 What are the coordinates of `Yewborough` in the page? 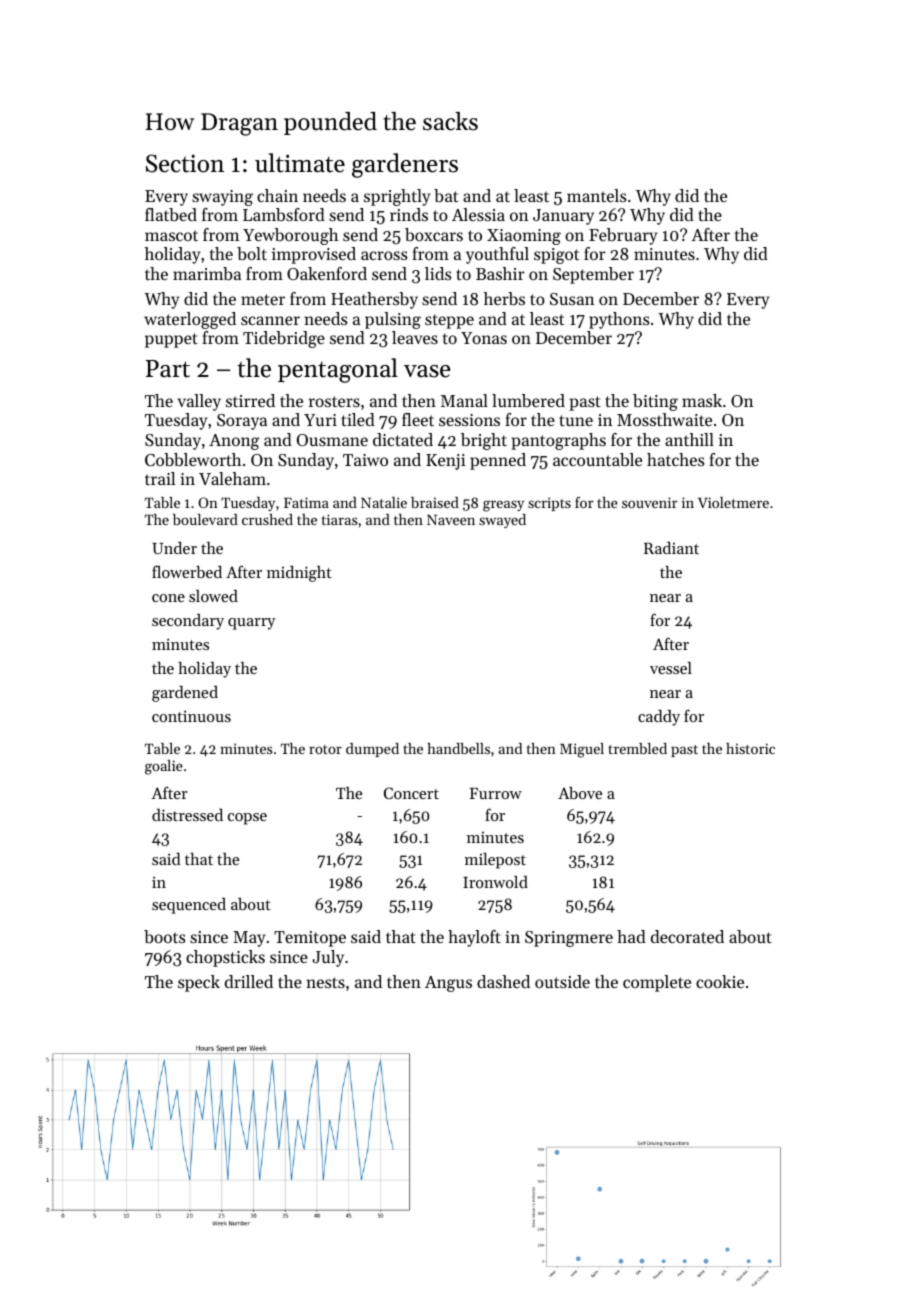 It's located at (290, 236).
